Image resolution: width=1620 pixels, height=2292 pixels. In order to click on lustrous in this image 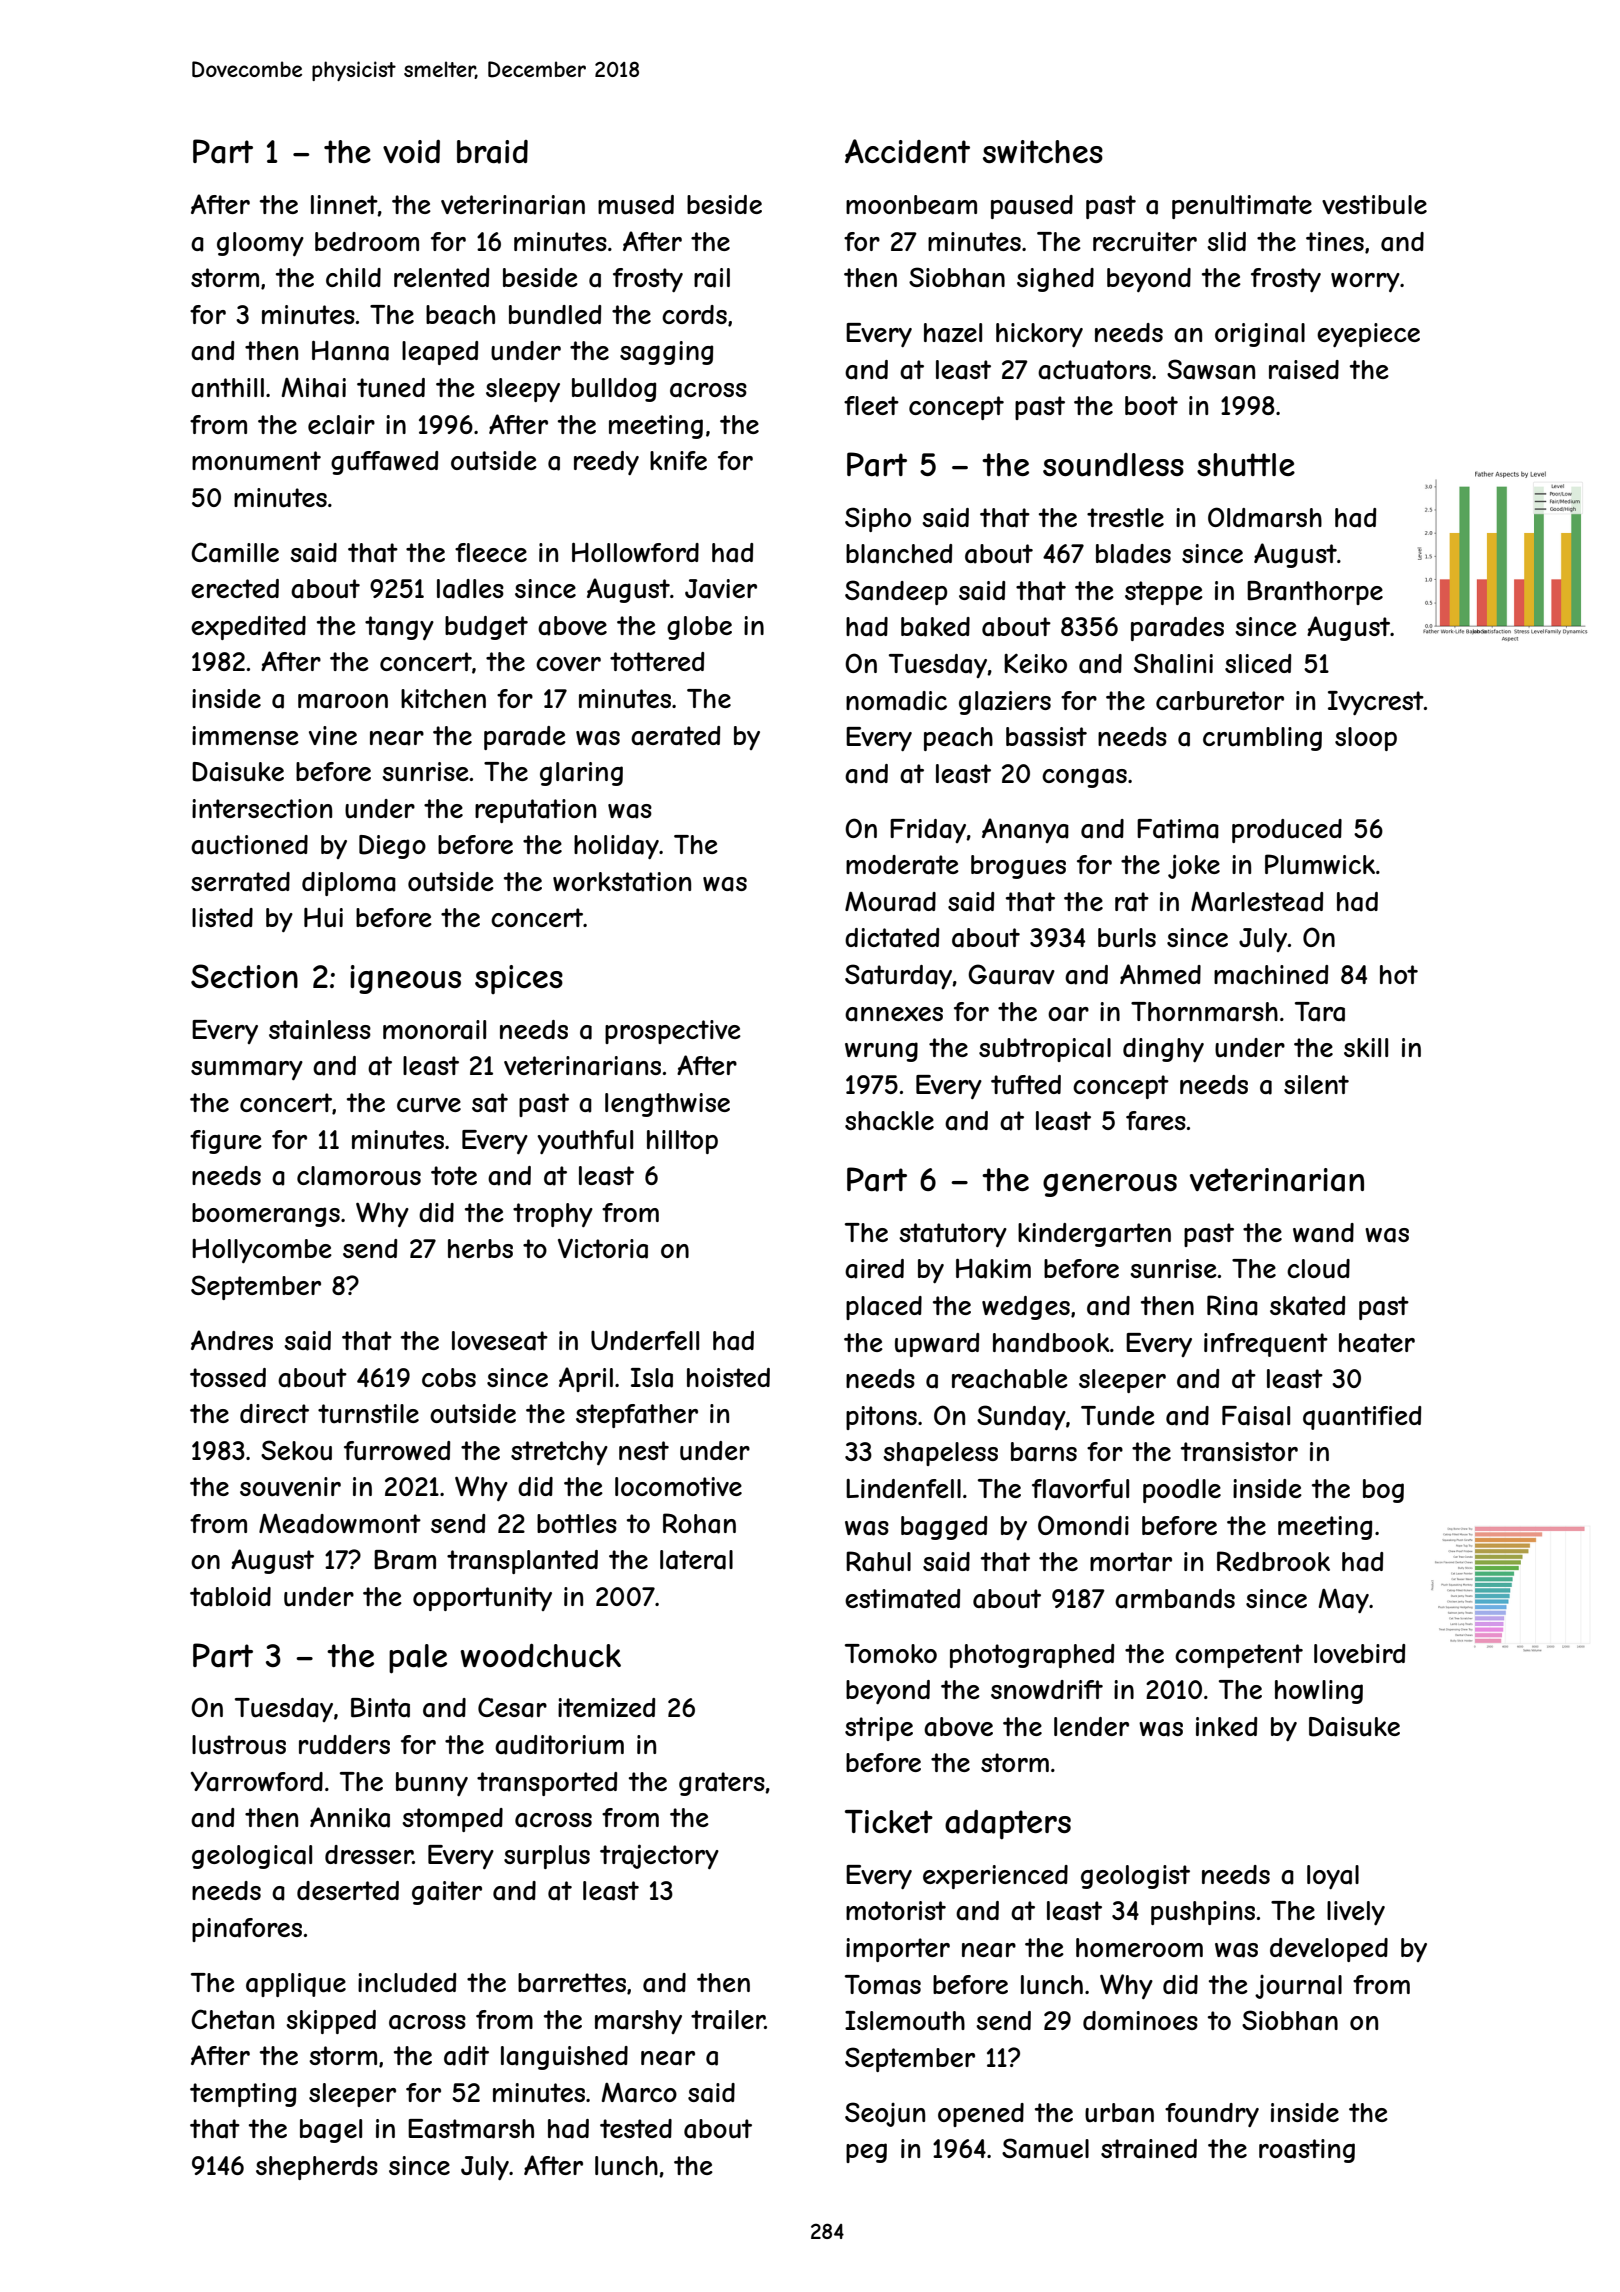, I will do `click(239, 1745)`.
